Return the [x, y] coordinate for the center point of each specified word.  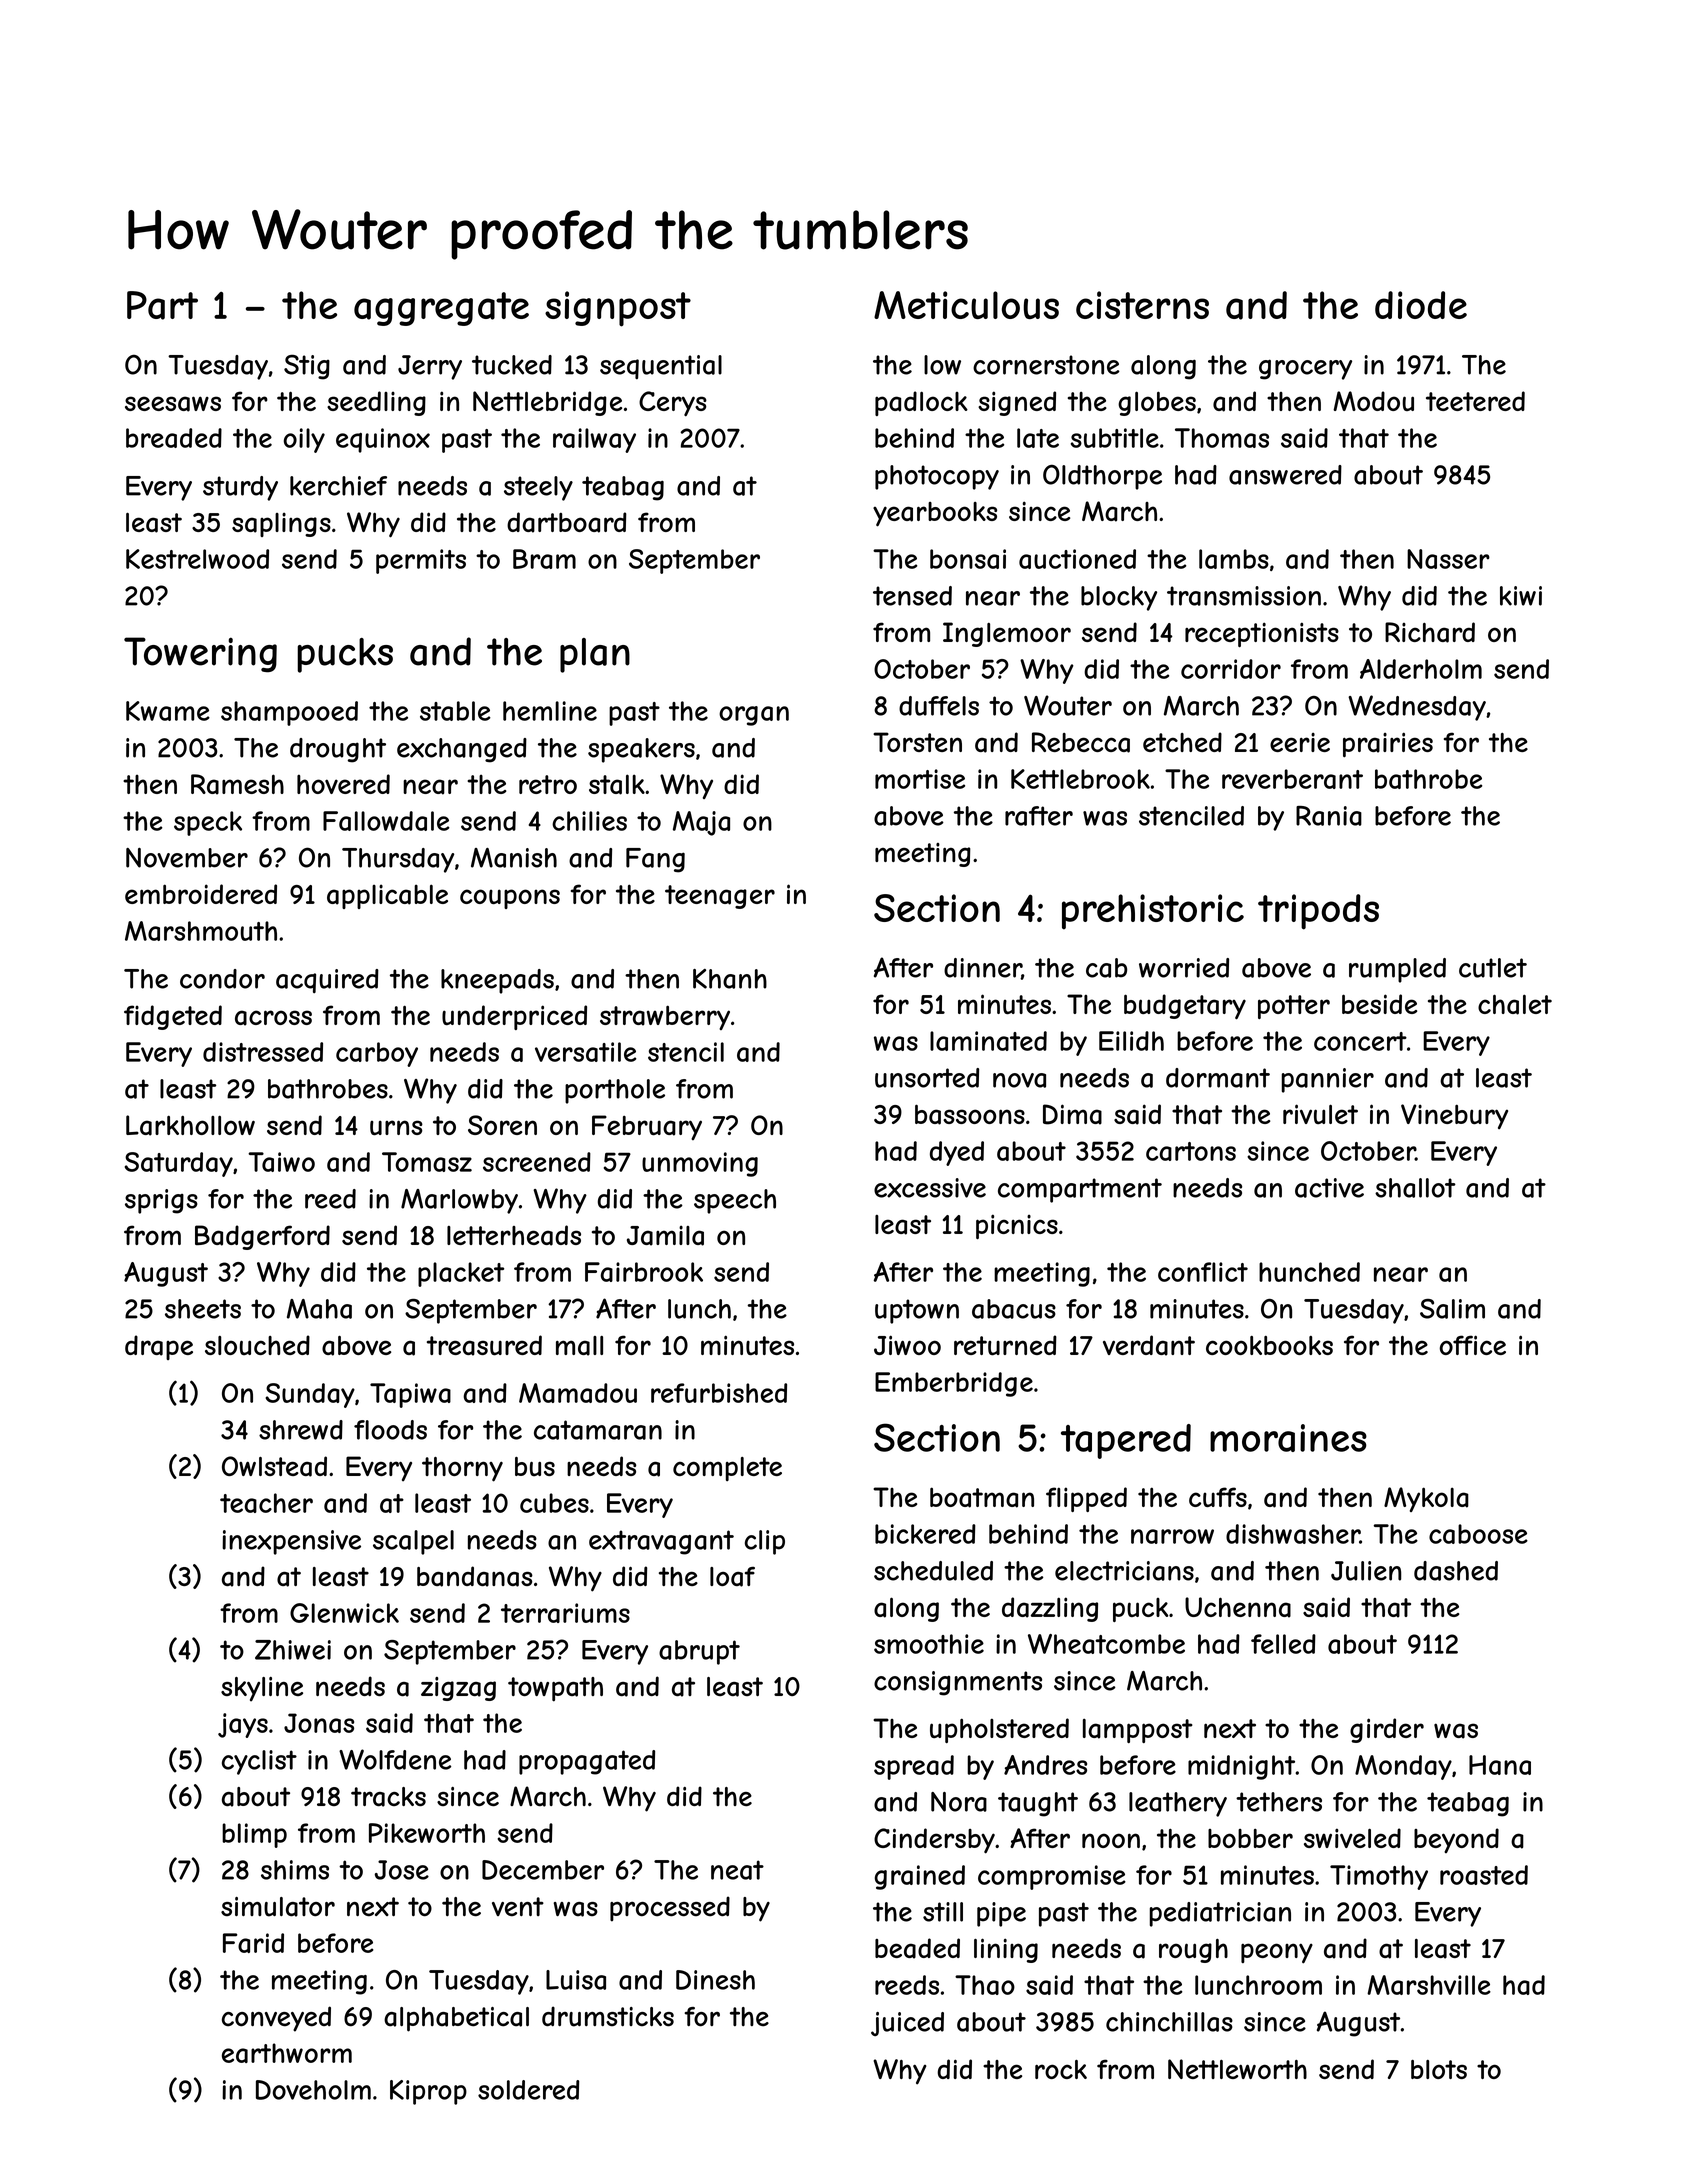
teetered [1475, 401]
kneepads [497, 981]
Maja [701, 823]
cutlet [1493, 968]
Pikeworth [427, 1833]
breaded [174, 438]
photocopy [937, 477]
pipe [1001, 1914]
